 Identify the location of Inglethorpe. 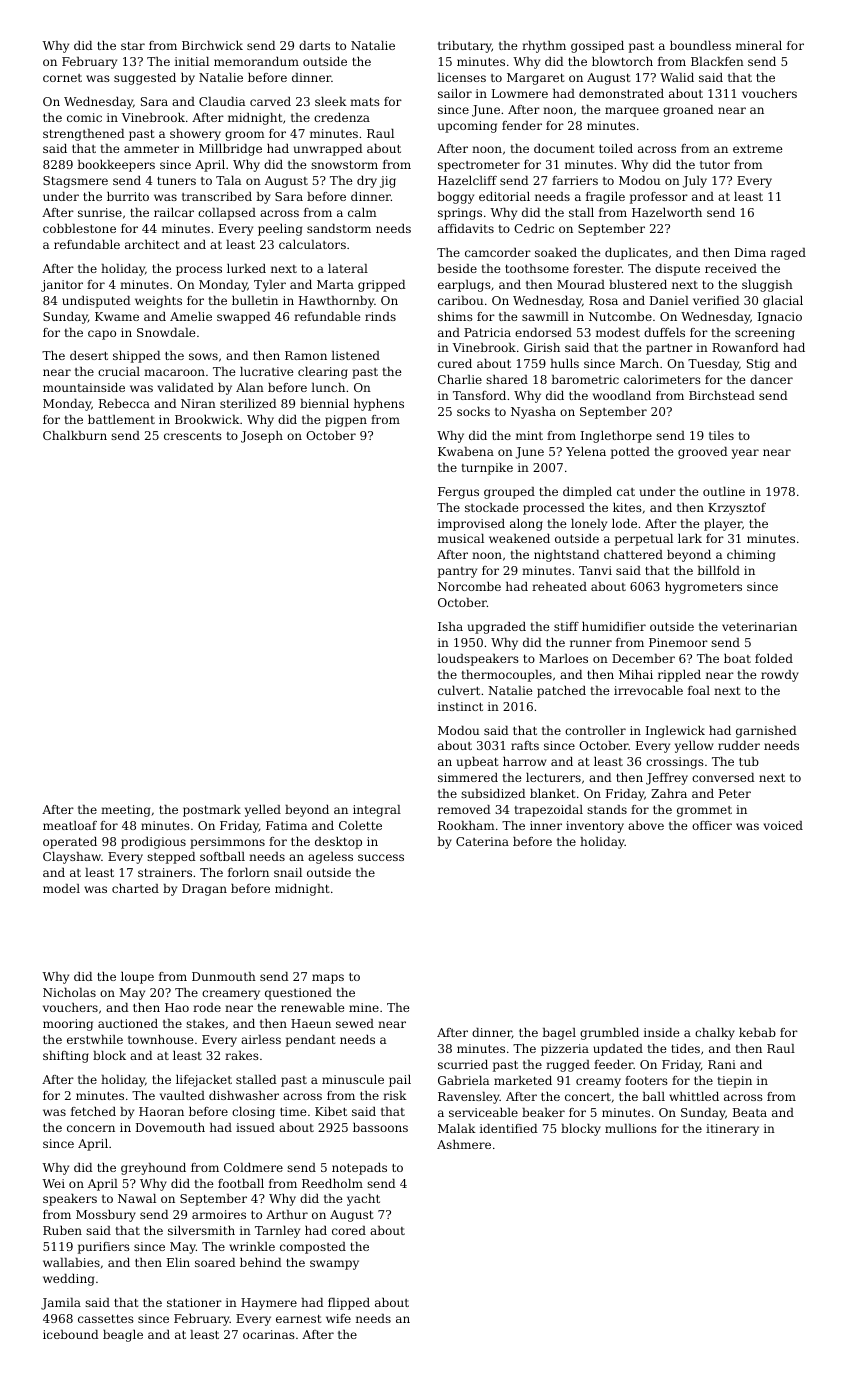
(616, 437).
